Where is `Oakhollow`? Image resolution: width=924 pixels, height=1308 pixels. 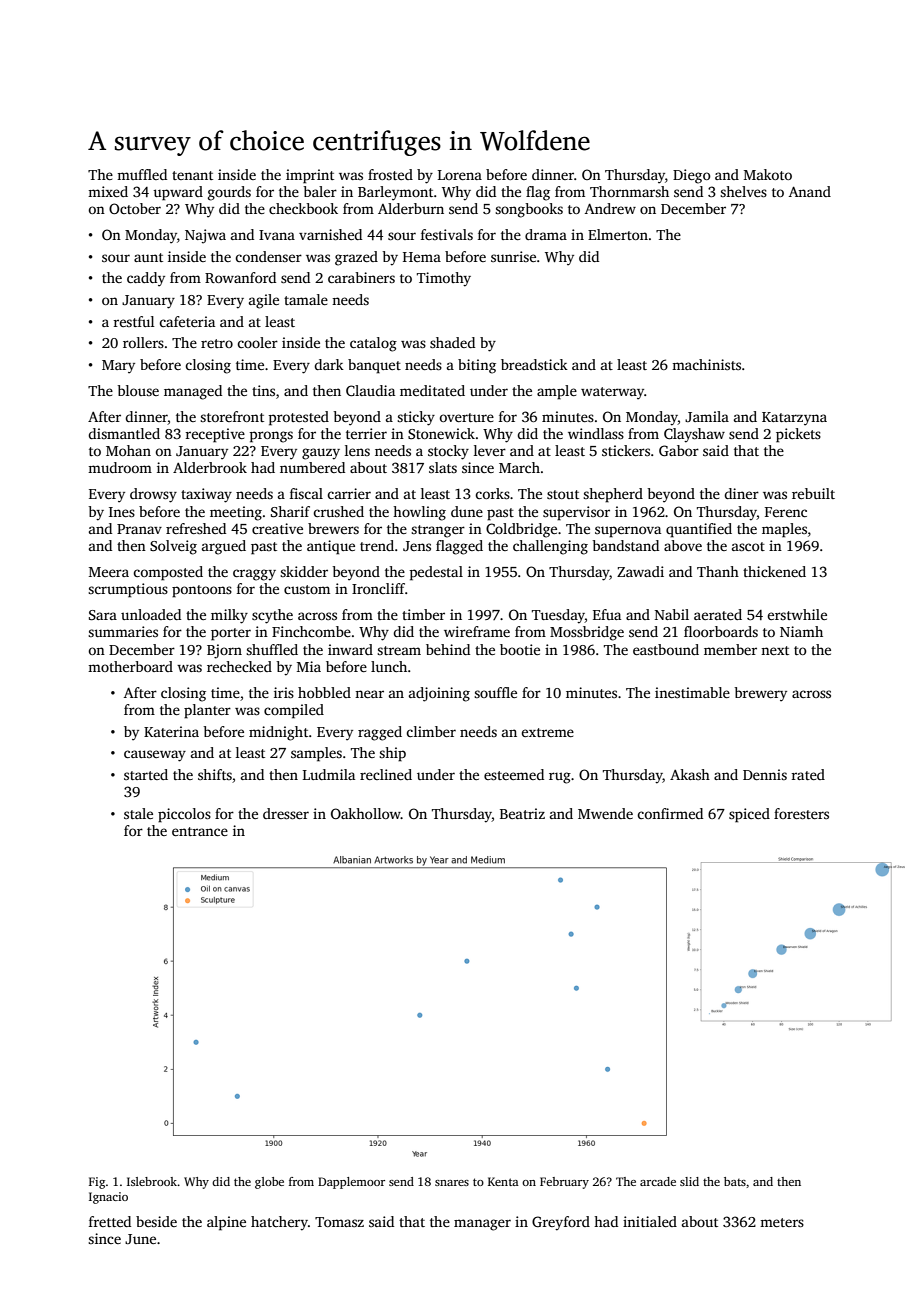 Oakhollow is located at coordinates (366, 813).
